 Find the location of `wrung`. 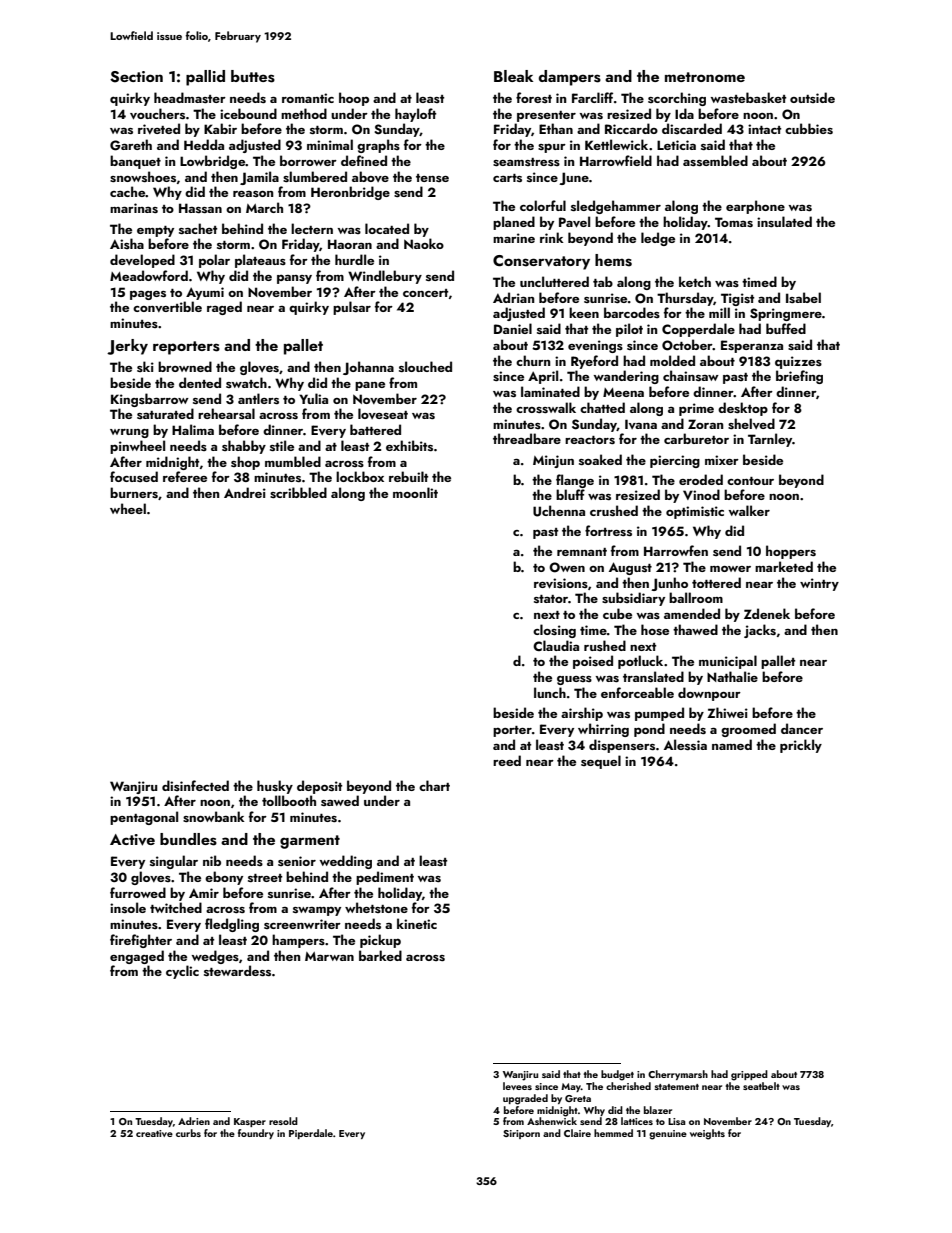

wrung is located at coordinates (129, 433).
